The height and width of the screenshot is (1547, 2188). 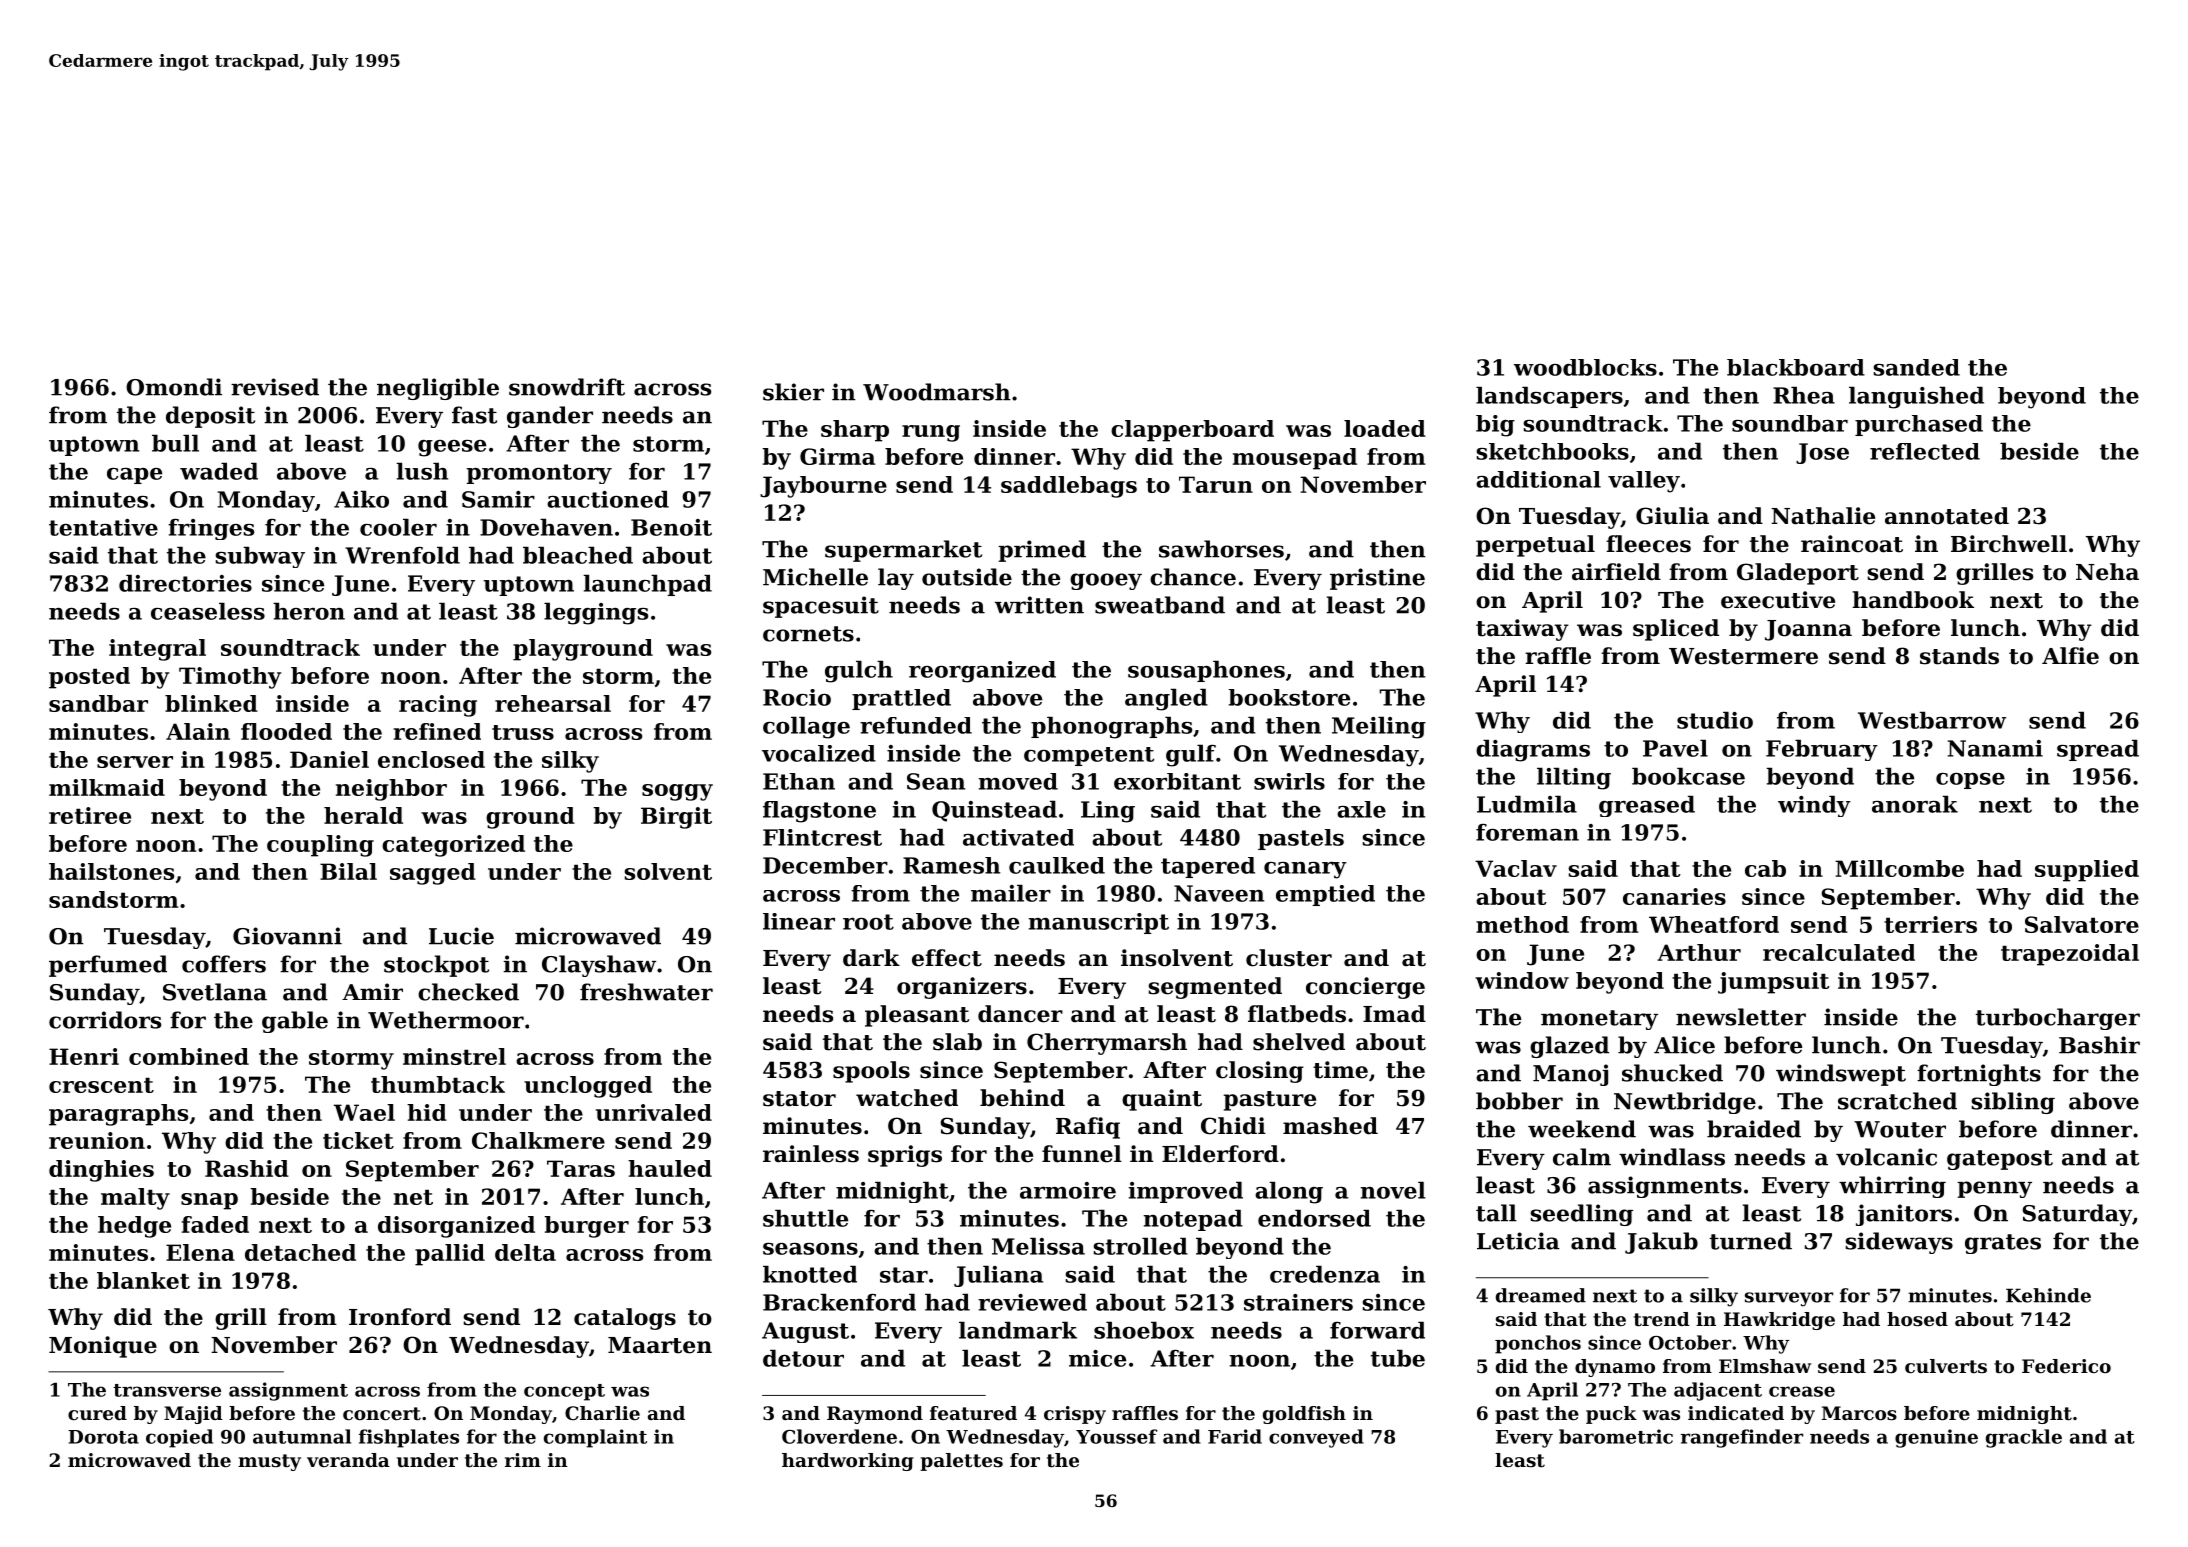 What do you see at coordinates (1385, 428) in the screenshot?
I see `loaded` at bounding box center [1385, 428].
